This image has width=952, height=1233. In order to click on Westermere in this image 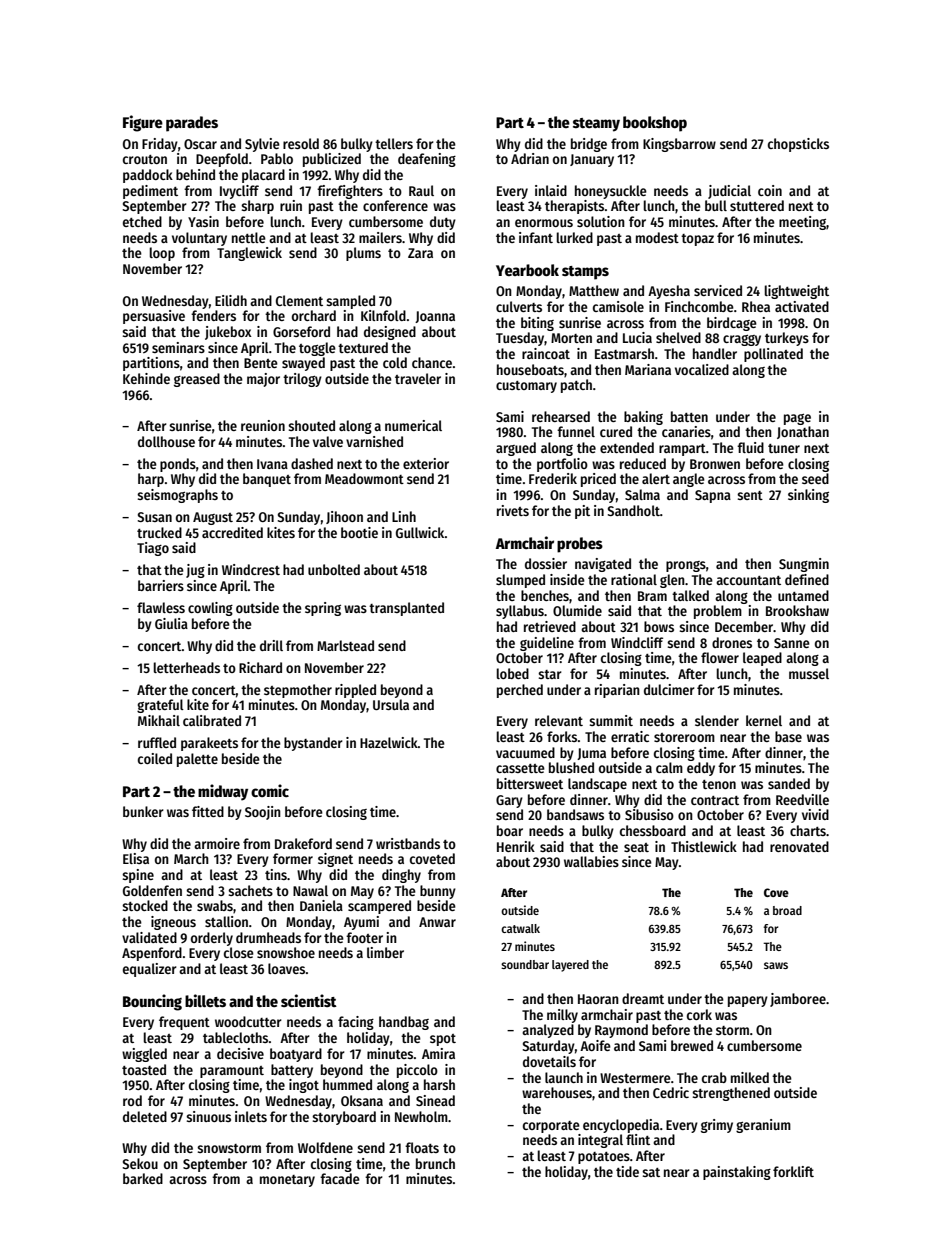, I will do `click(635, 1078)`.
